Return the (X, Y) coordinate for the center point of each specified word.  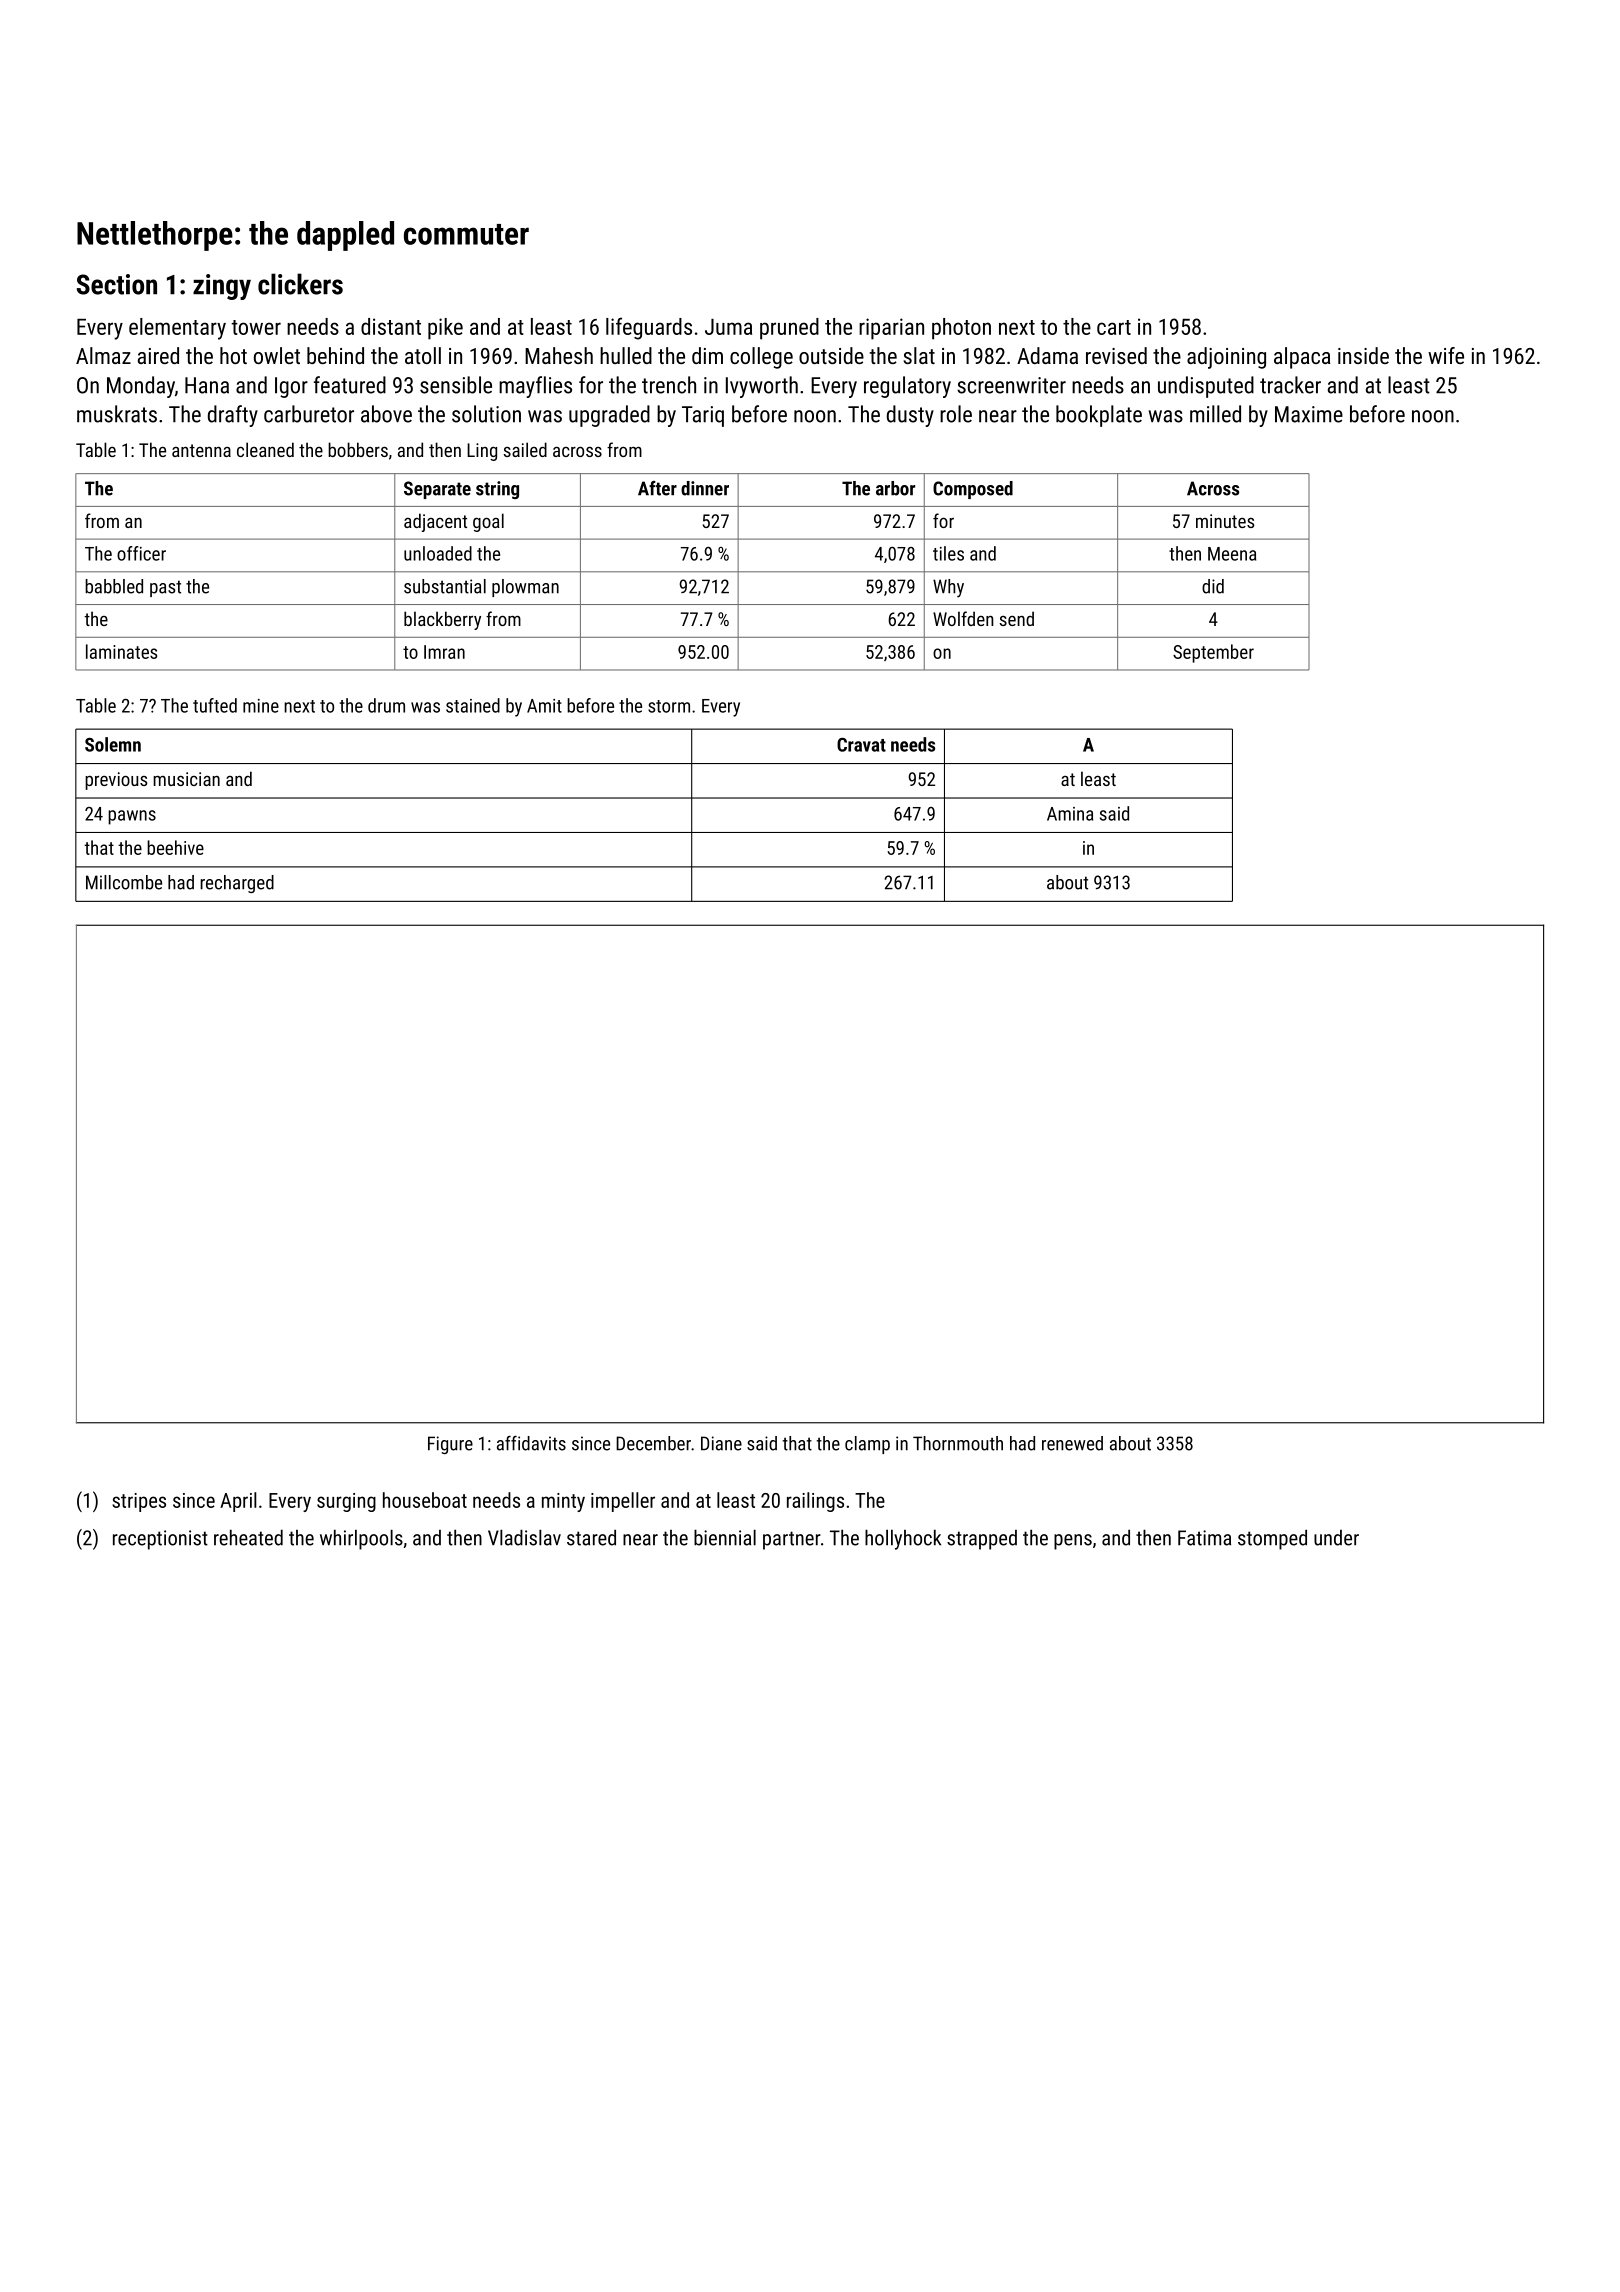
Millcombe (124, 882)
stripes (139, 1502)
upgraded (609, 416)
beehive (175, 847)
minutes (1225, 521)
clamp (867, 1445)
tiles (948, 553)
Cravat (861, 744)
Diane (721, 1443)
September (1213, 653)
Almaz (103, 355)
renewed (1072, 1443)
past (165, 588)
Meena (1232, 554)
